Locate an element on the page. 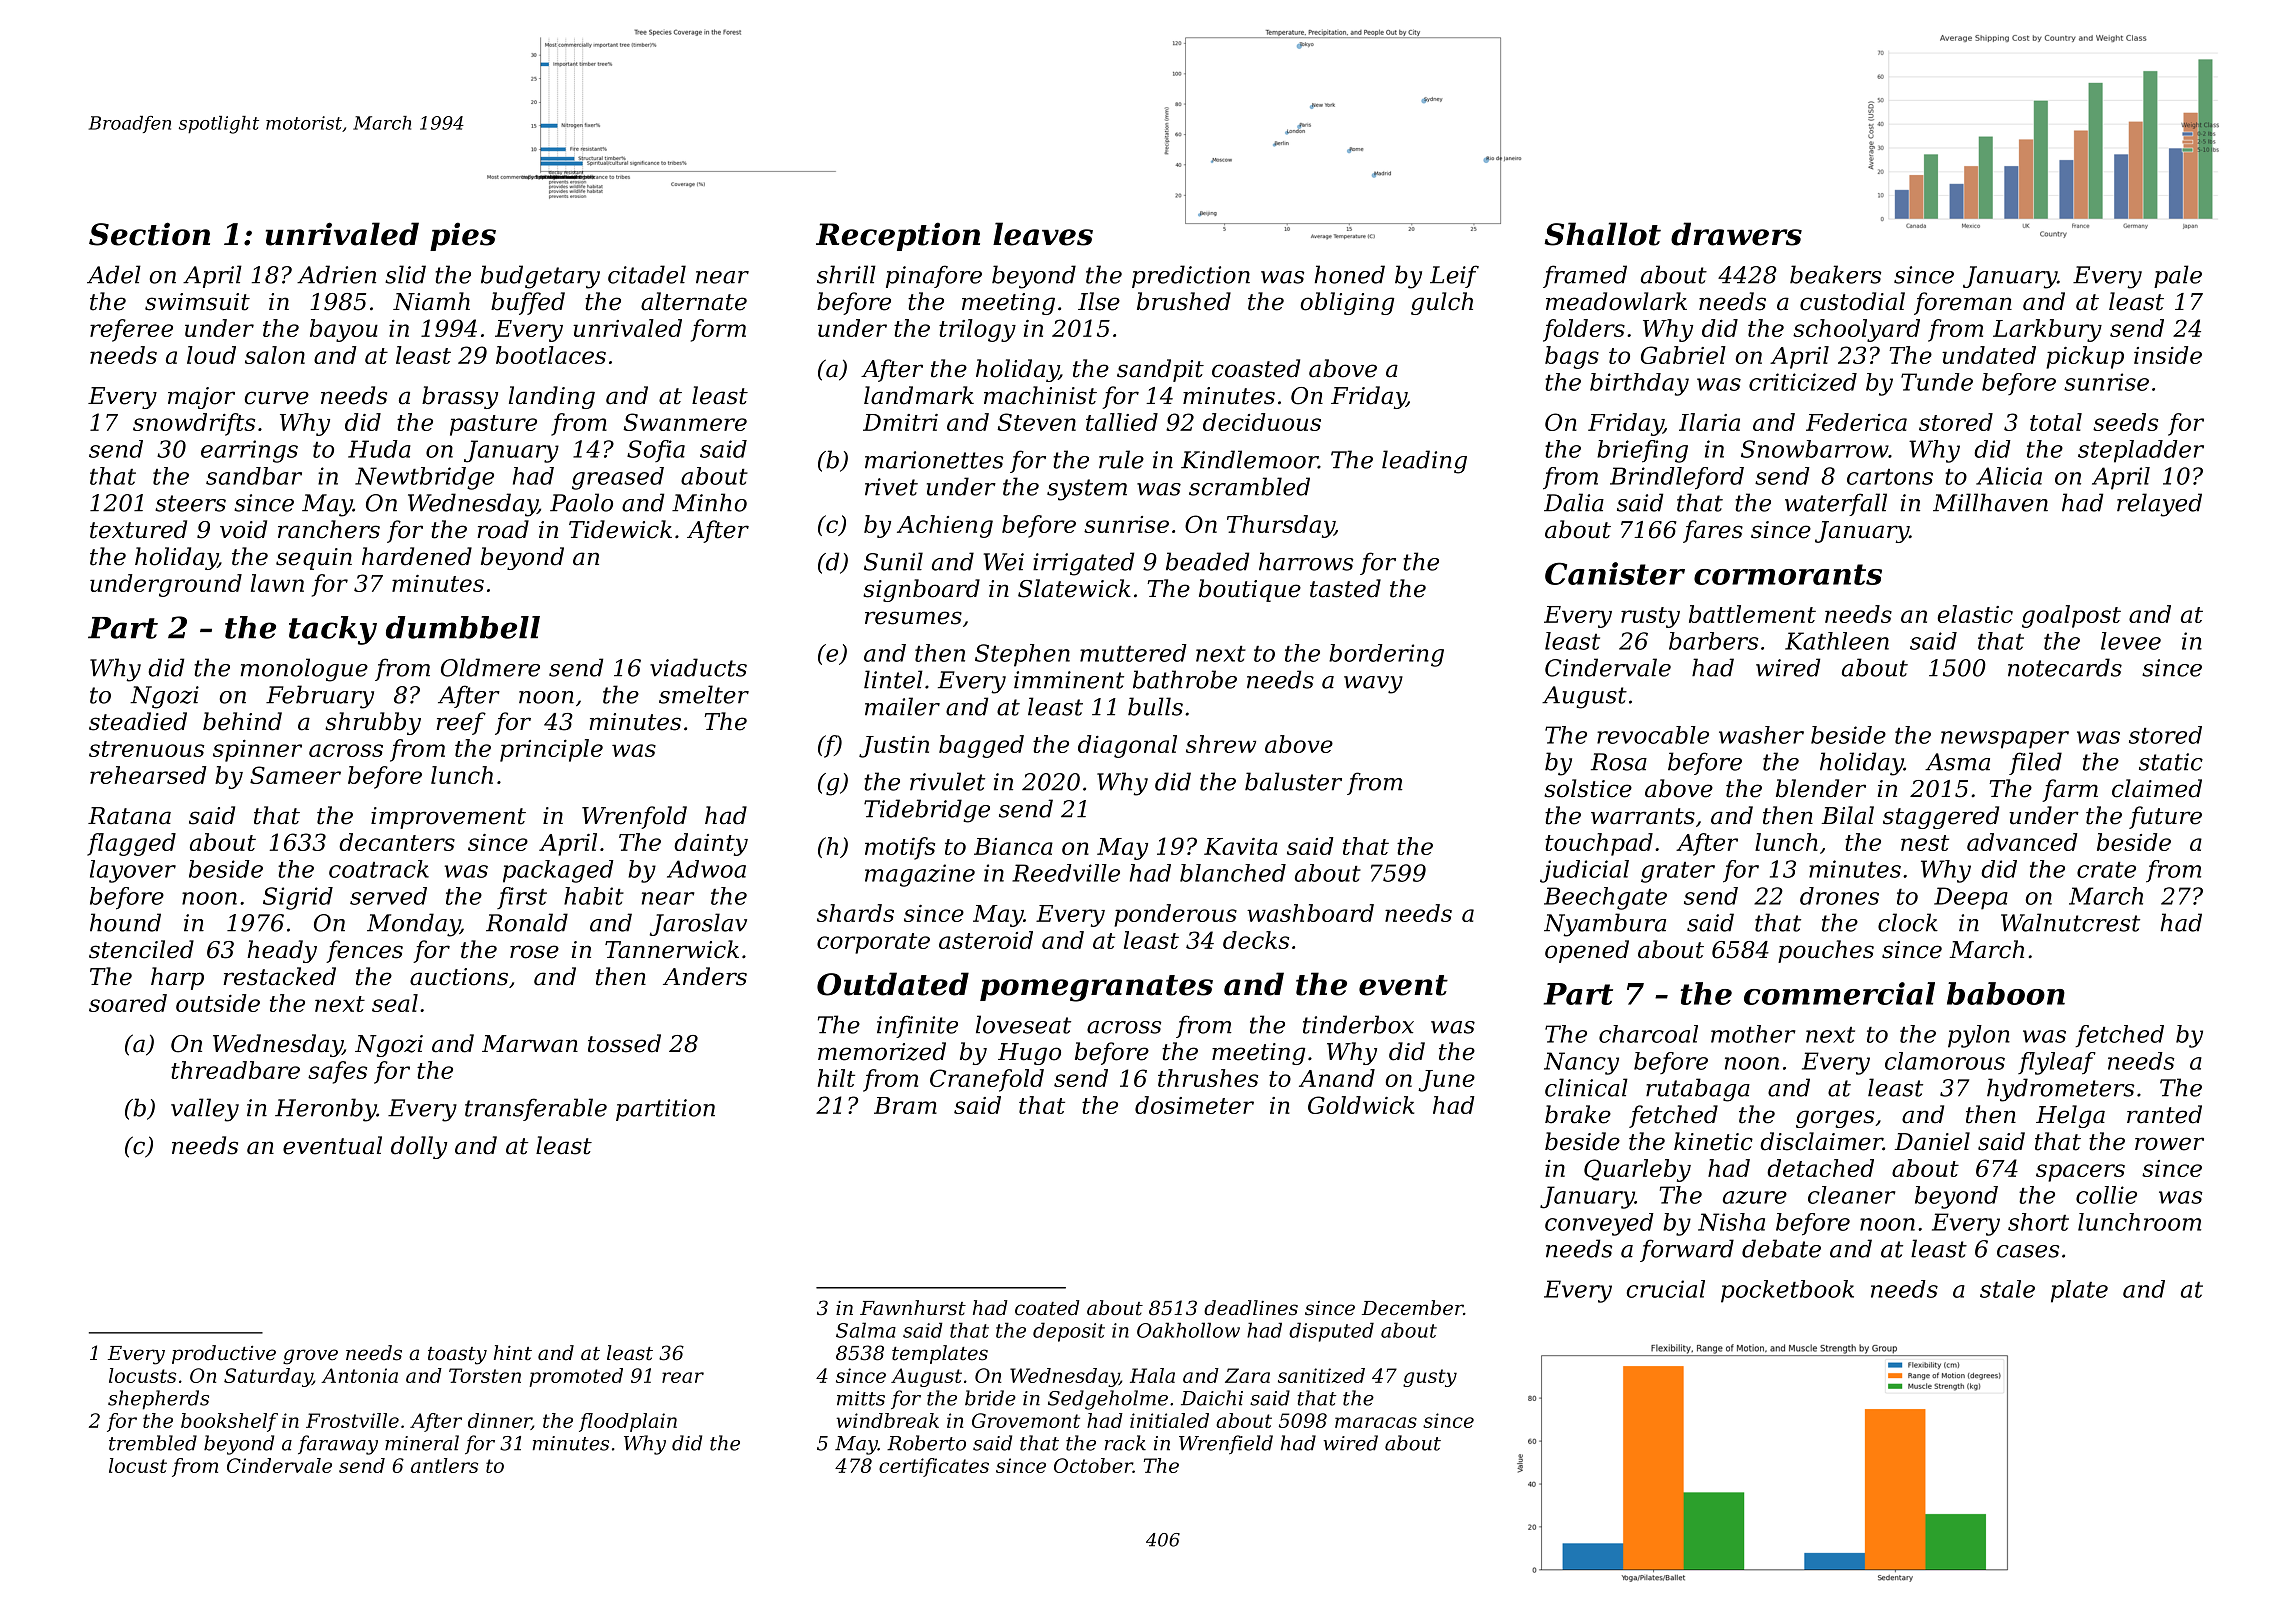  Paolo is located at coordinates (581, 502).
